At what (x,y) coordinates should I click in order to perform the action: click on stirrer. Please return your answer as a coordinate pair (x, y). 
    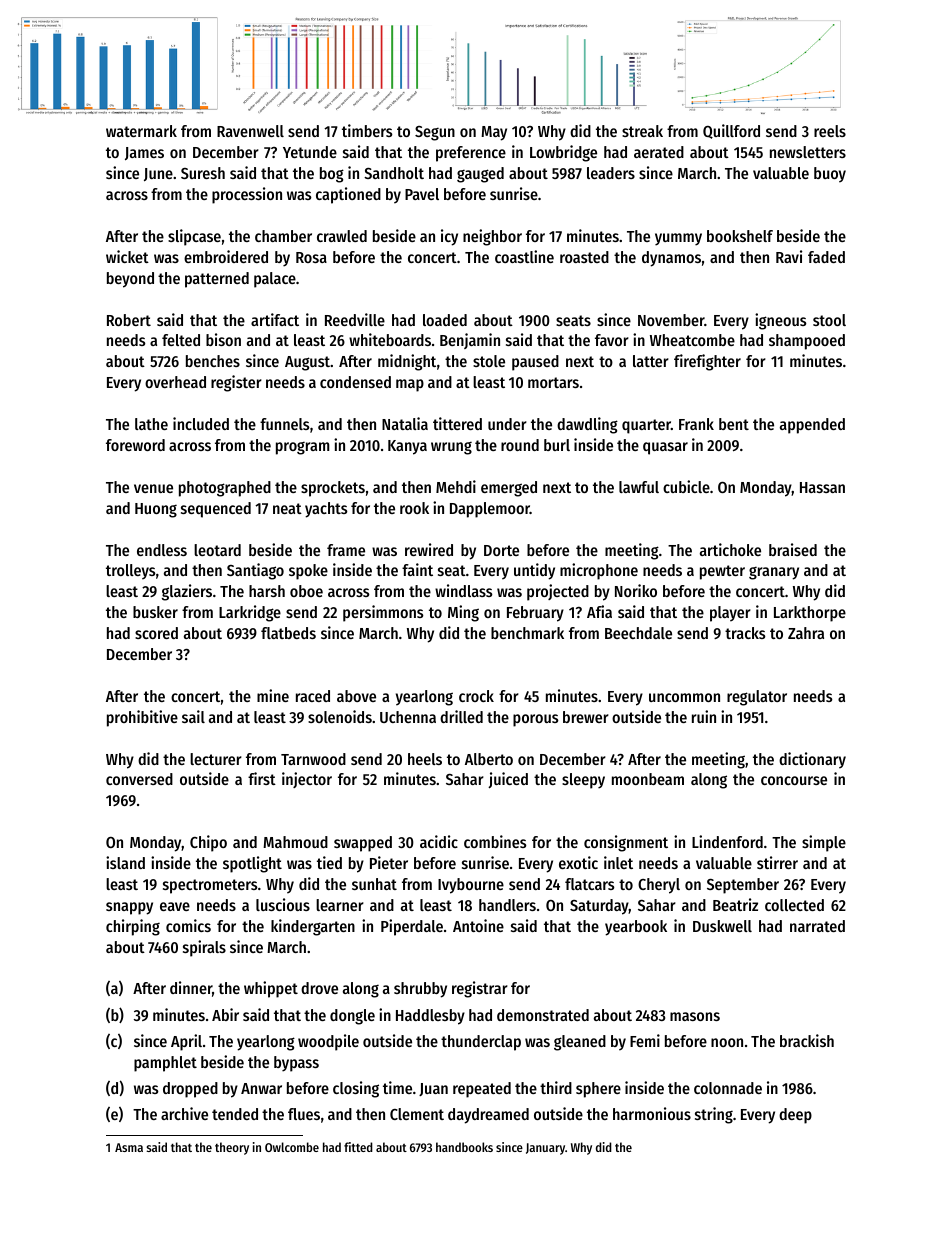
    Looking at the image, I should click on (777, 862).
